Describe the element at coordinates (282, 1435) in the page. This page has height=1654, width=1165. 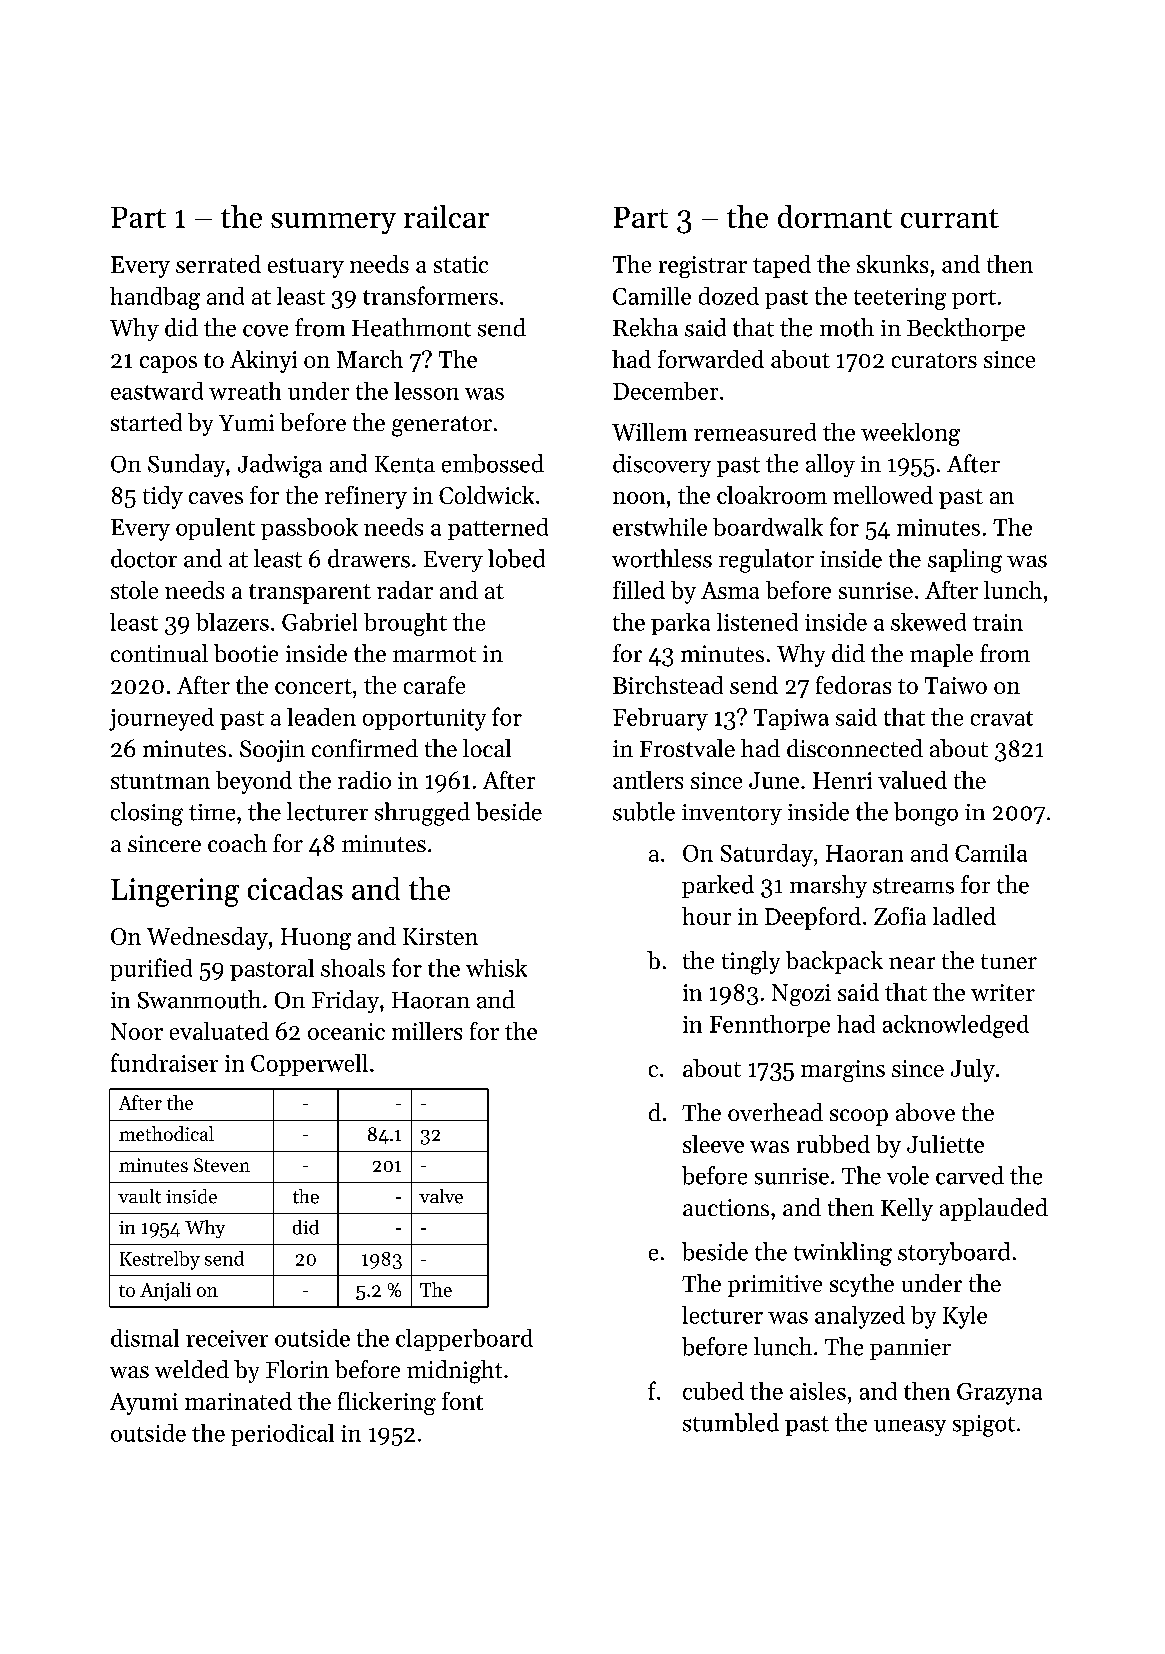
I see `periodical` at that location.
